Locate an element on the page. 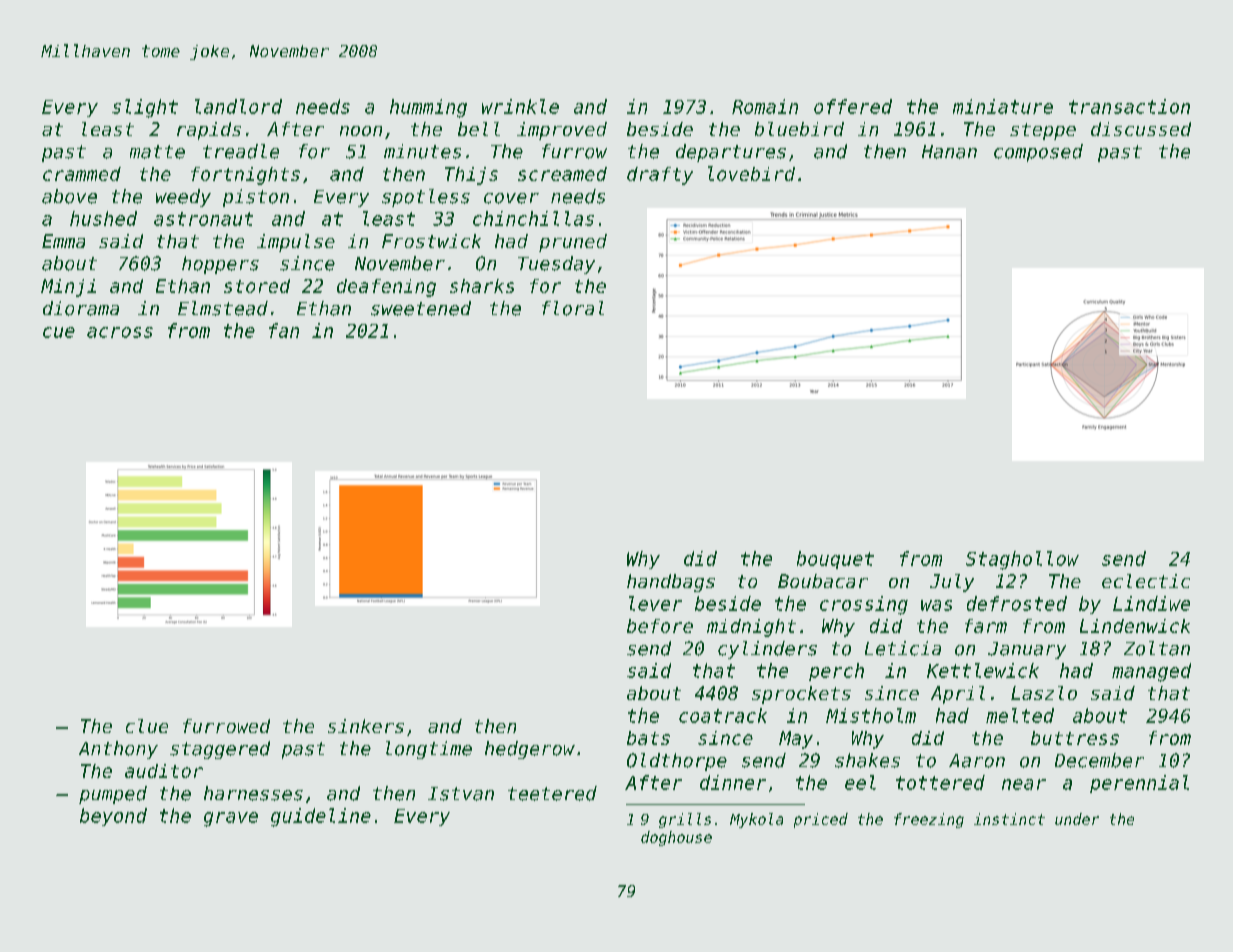 The width and height of the page is (1233, 952). defrosted is located at coordinates (1017, 603).
